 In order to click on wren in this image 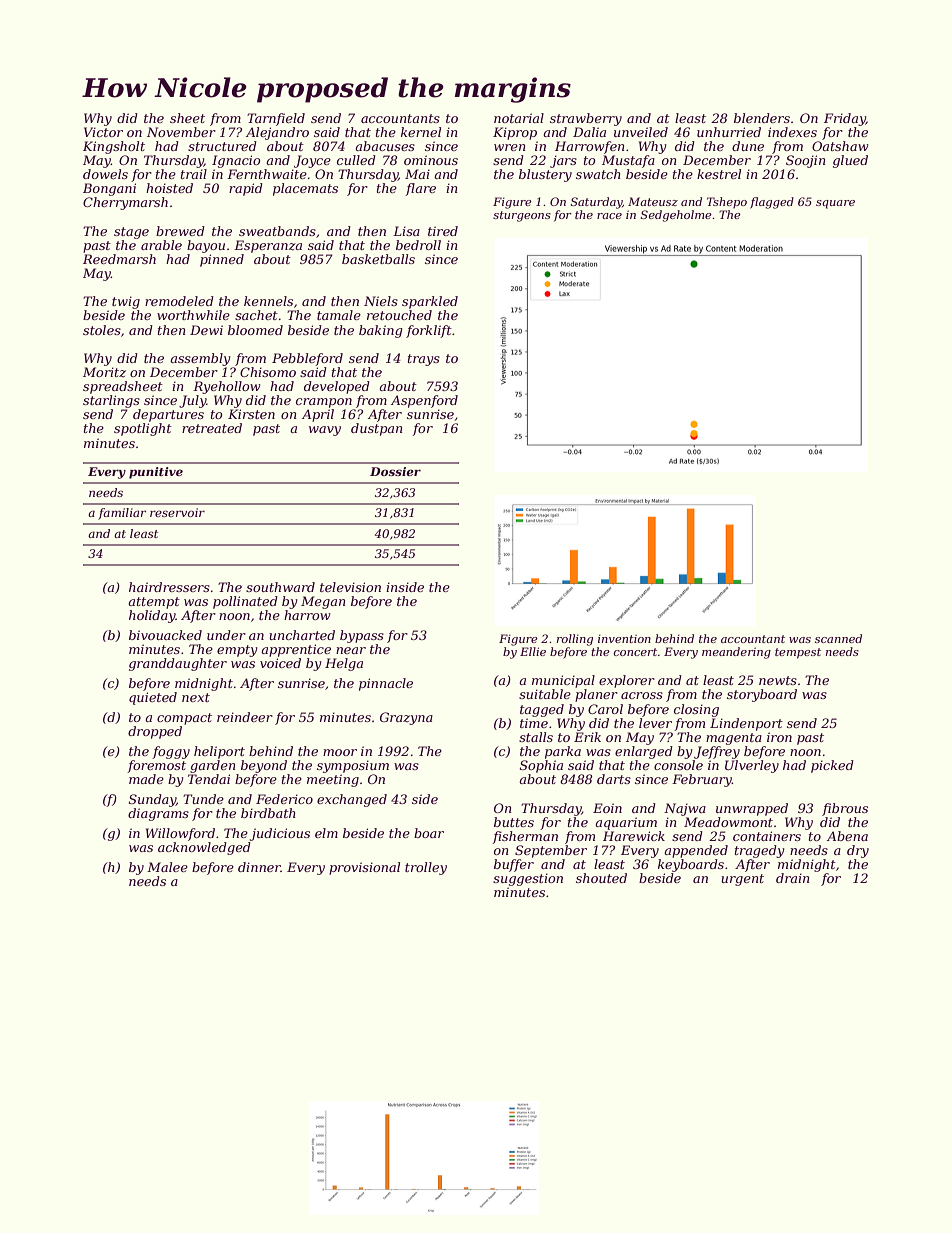, I will do `click(510, 147)`.
